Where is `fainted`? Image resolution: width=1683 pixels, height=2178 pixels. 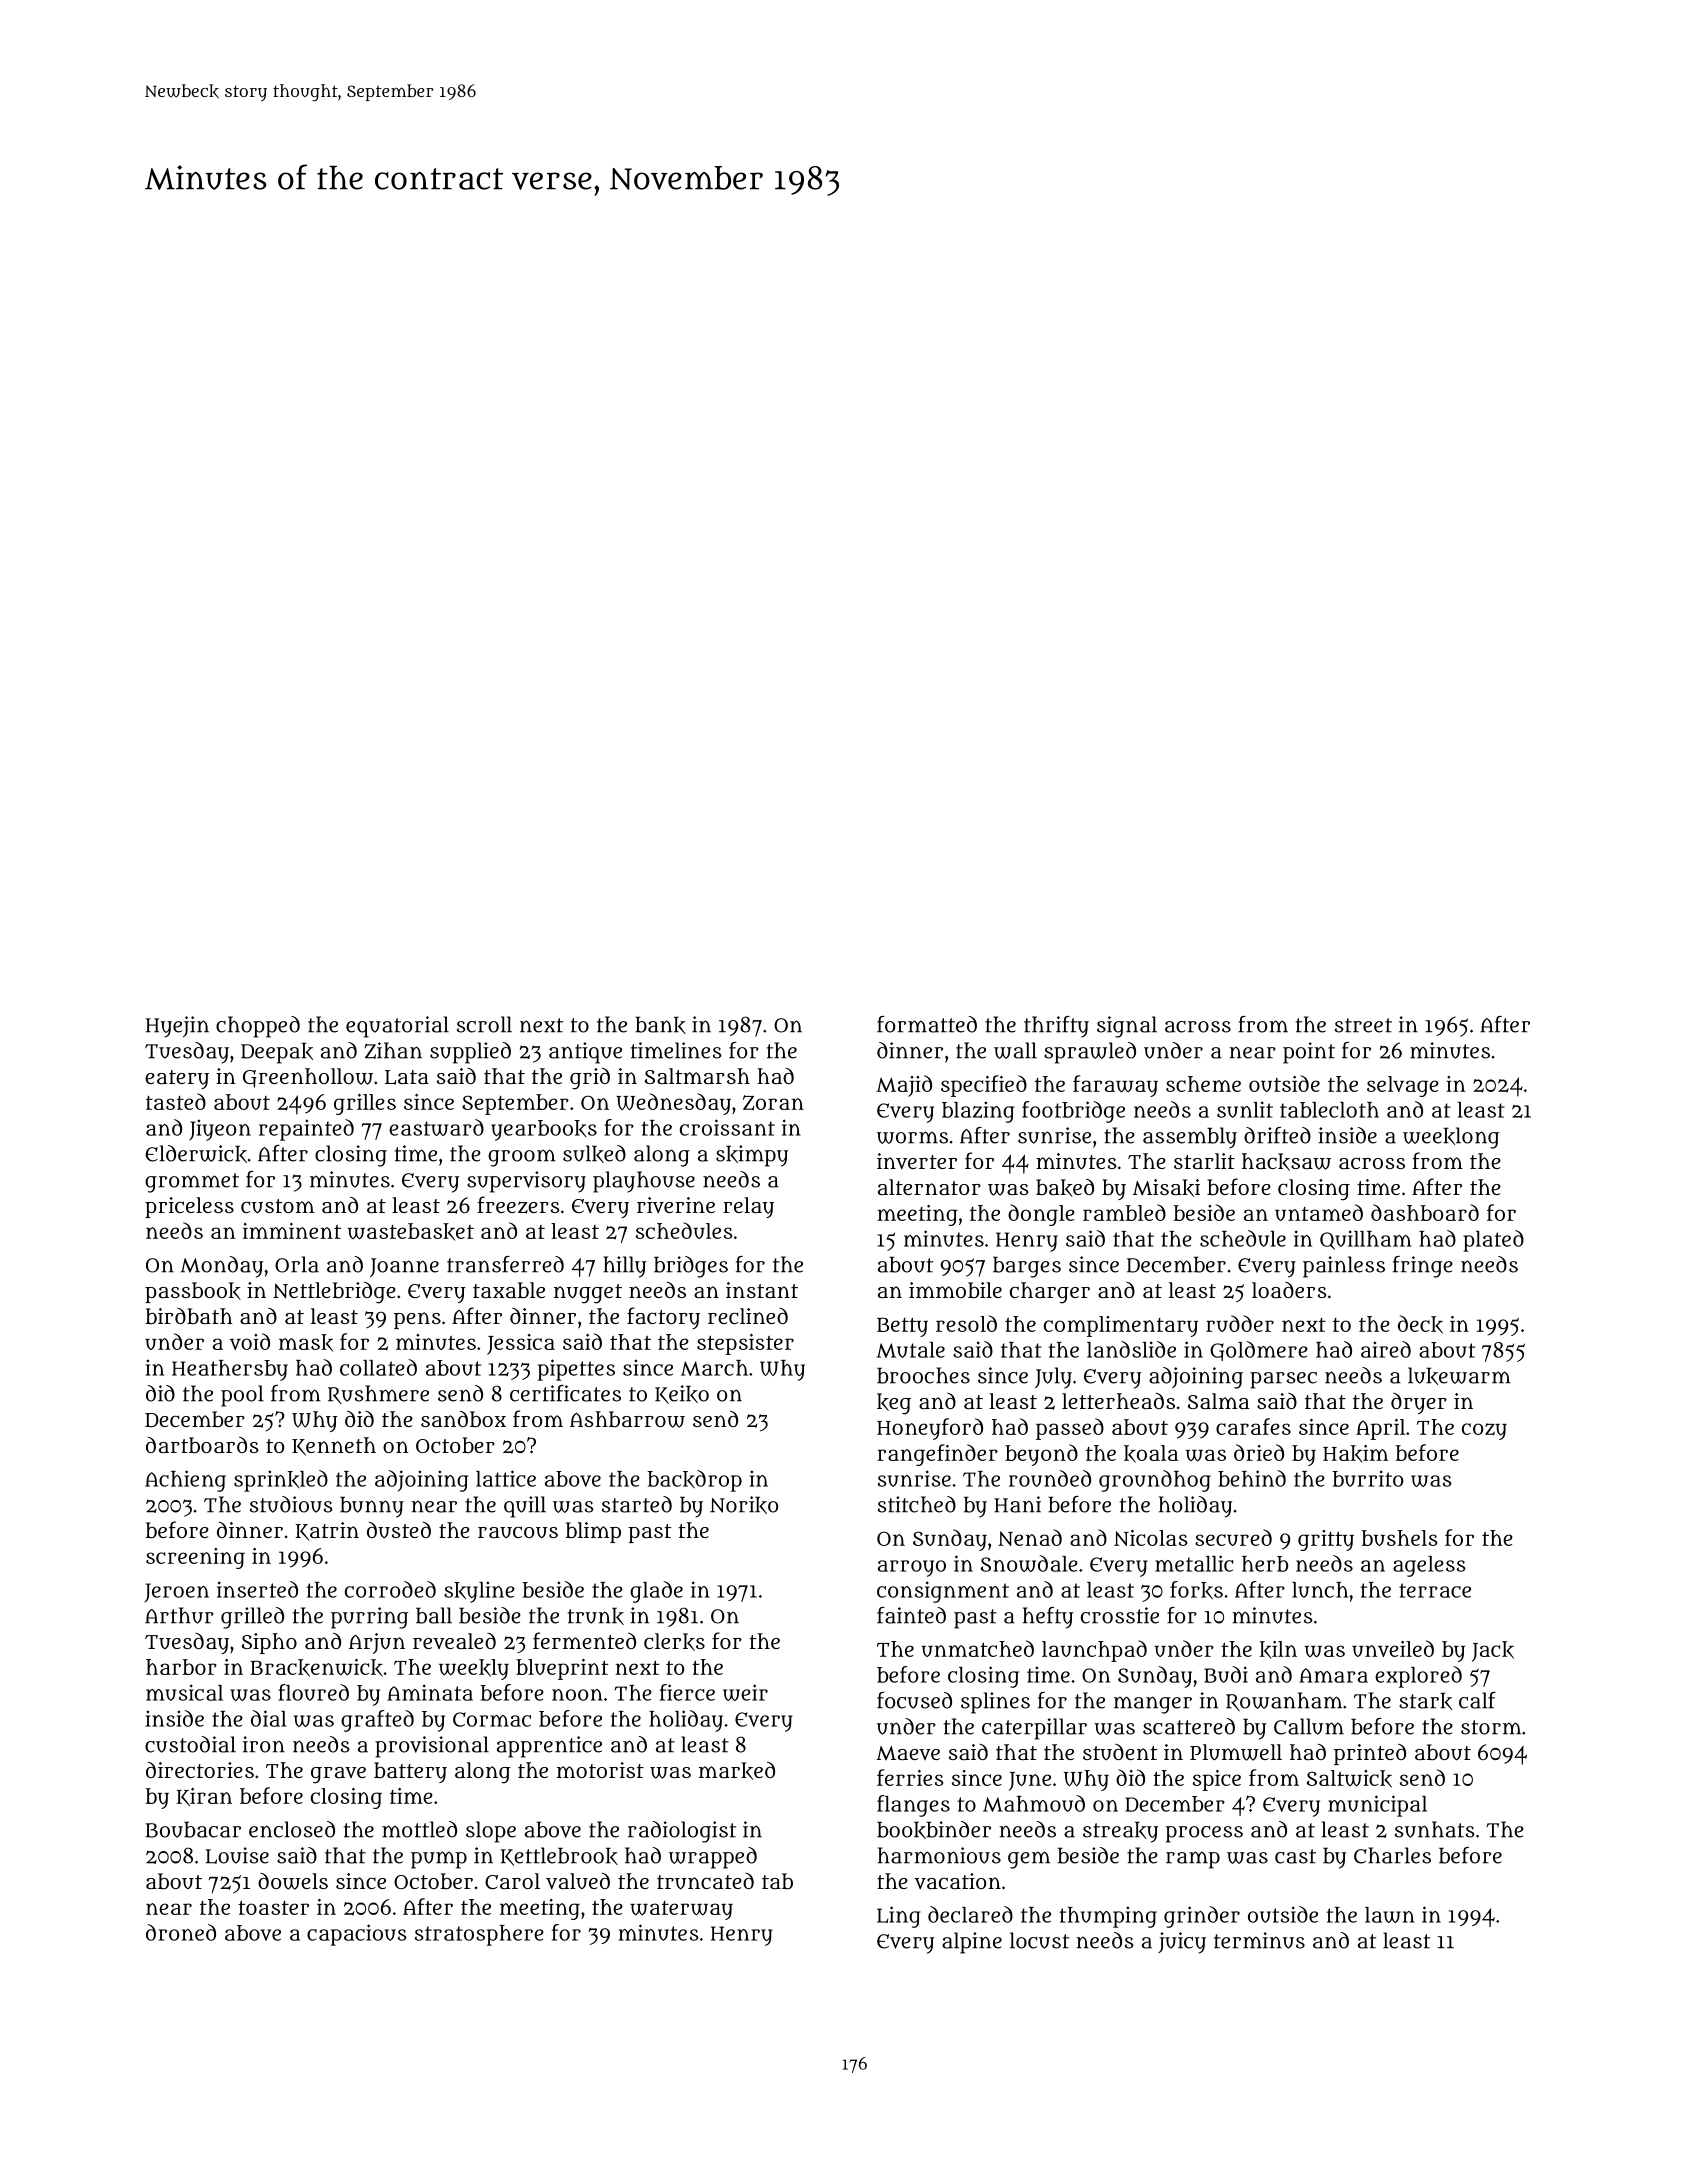 fainted is located at coordinates (911, 1615).
